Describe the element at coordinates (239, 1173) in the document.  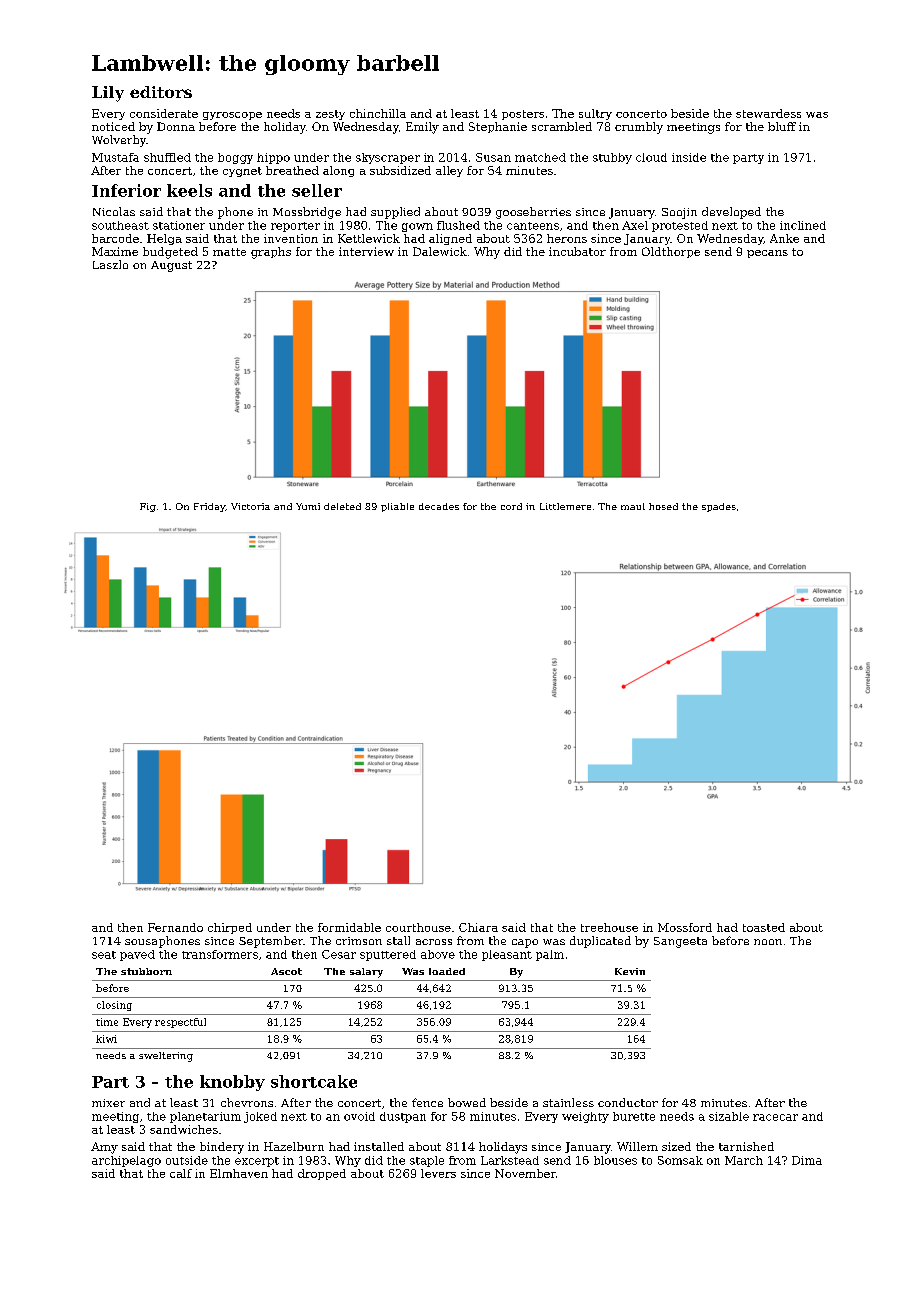
I see `Elmhaven` at that location.
